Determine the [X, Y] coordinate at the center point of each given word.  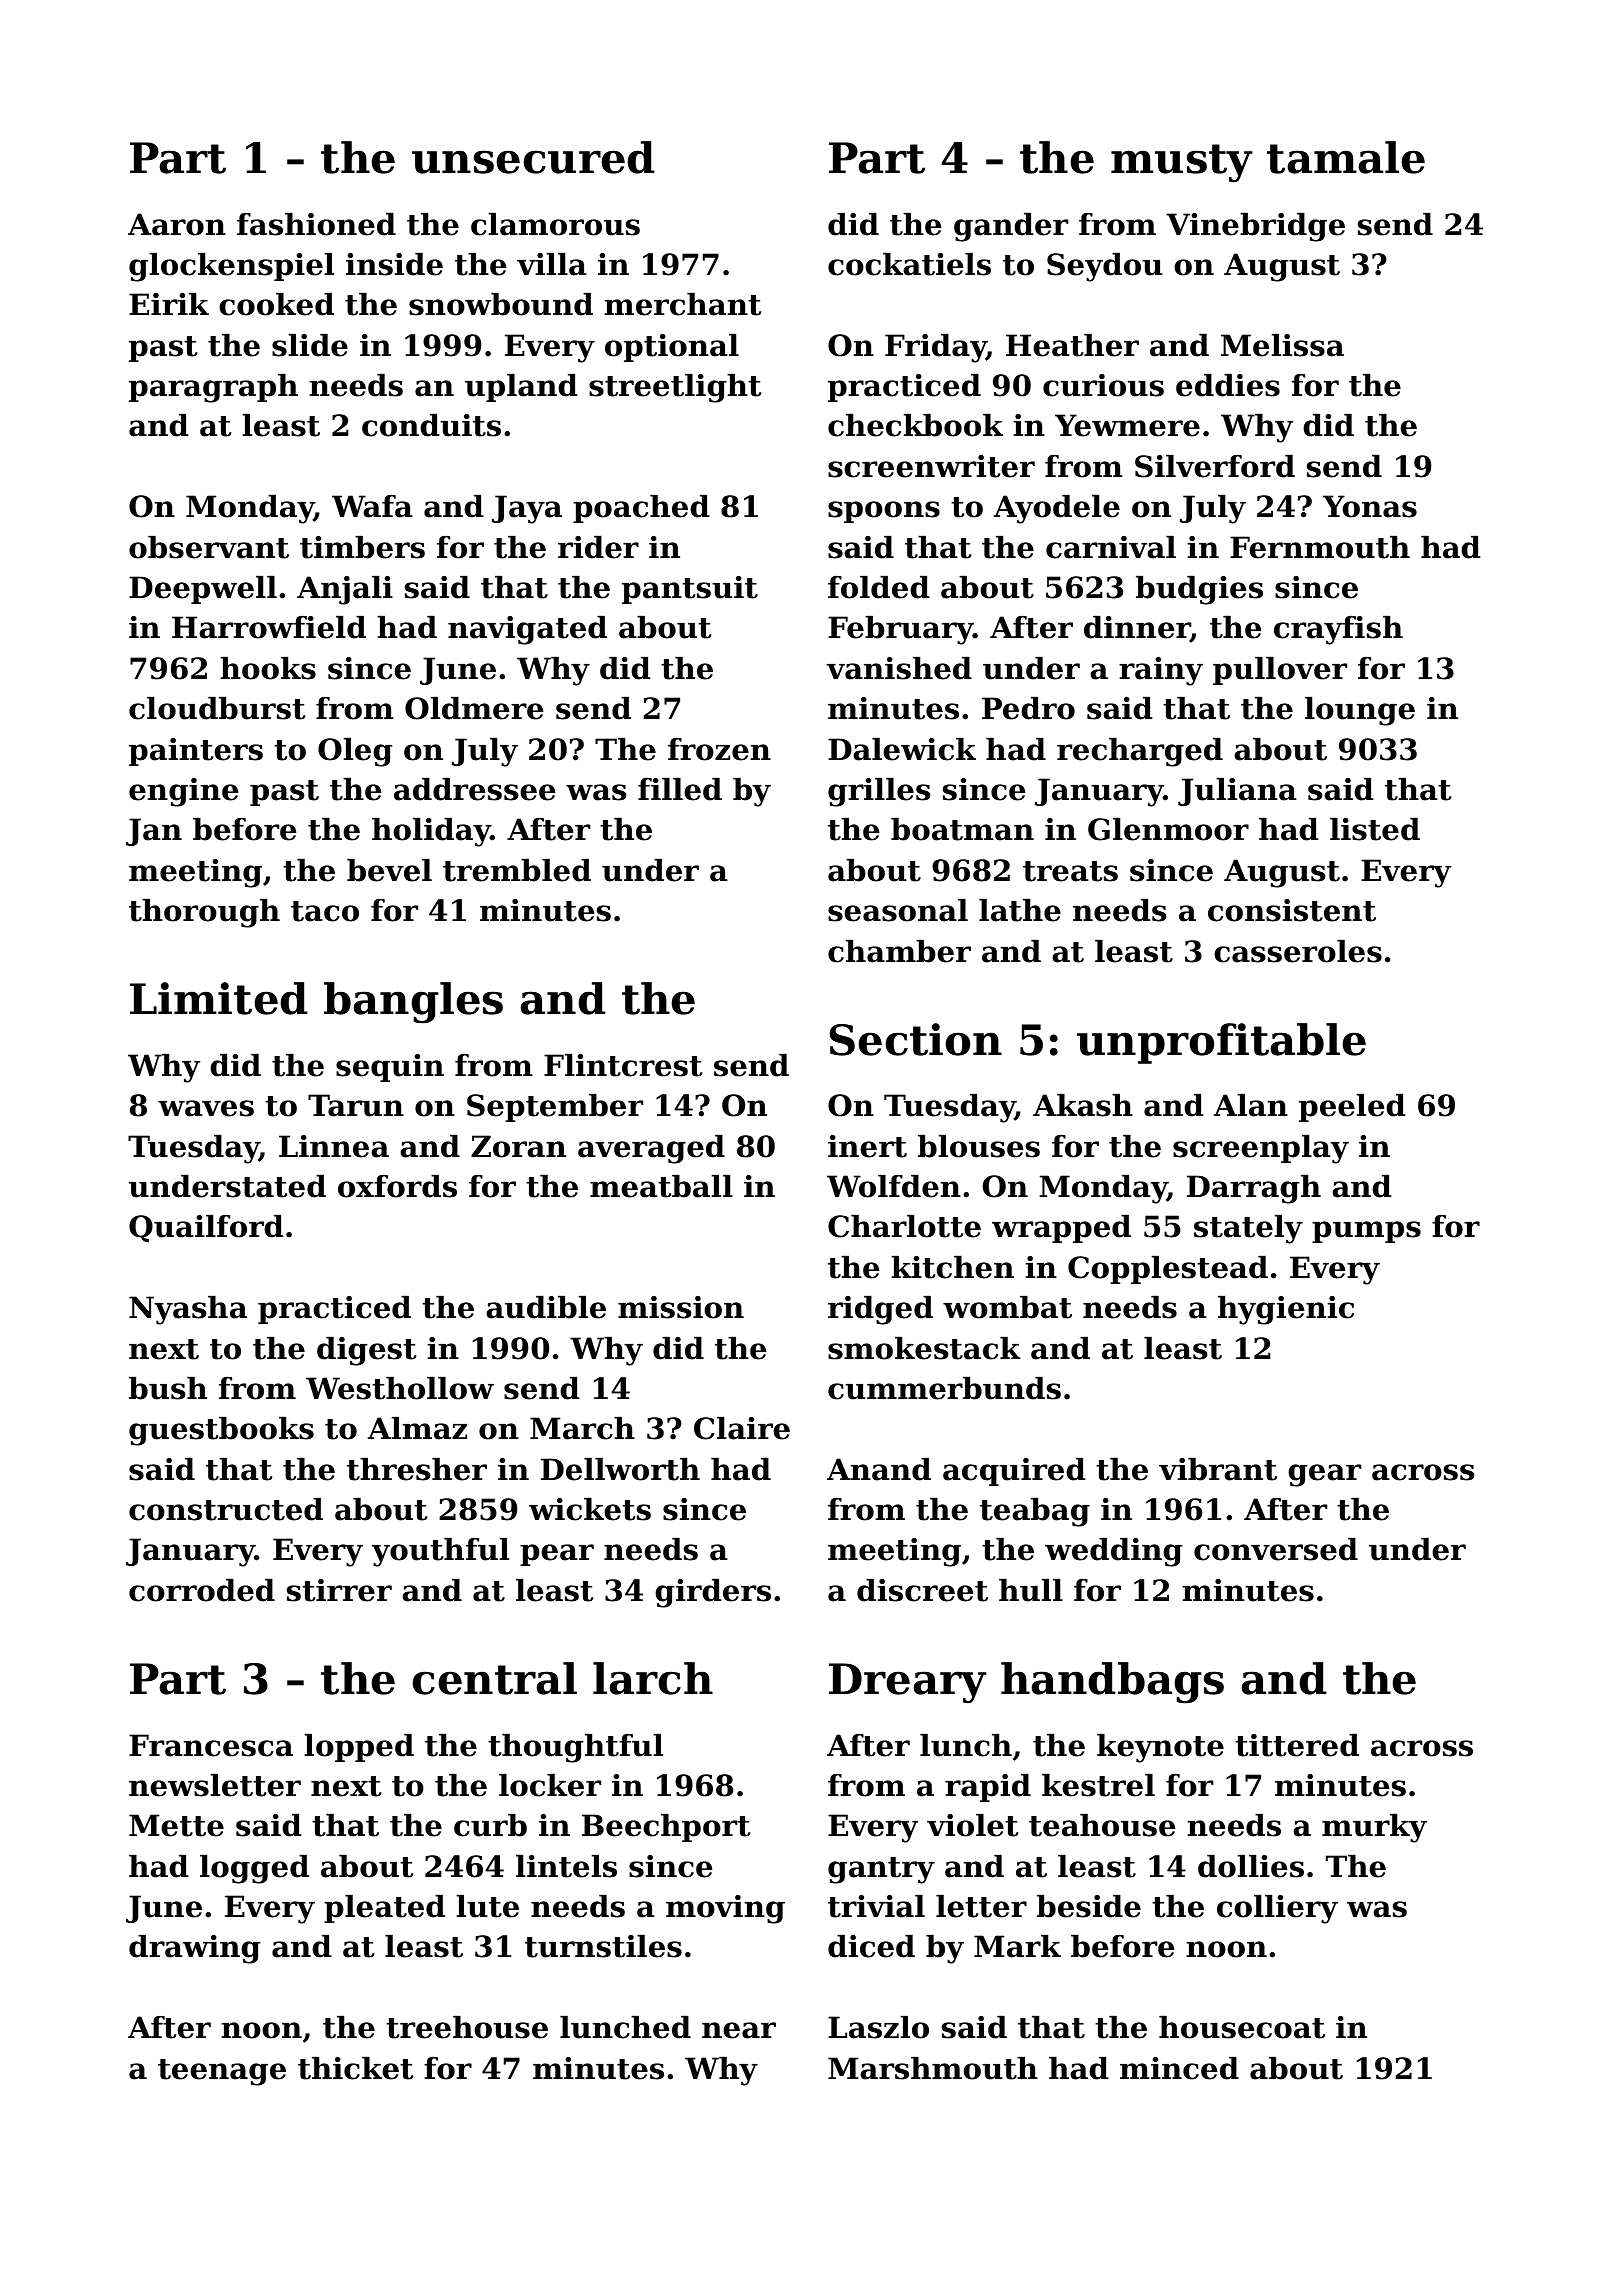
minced [1179, 2068]
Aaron [177, 224]
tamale [1346, 157]
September [555, 1108]
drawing [195, 1949]
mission [681, 1307]
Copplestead [1168, 1270]
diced [871, 1946]
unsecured [533, 157]
